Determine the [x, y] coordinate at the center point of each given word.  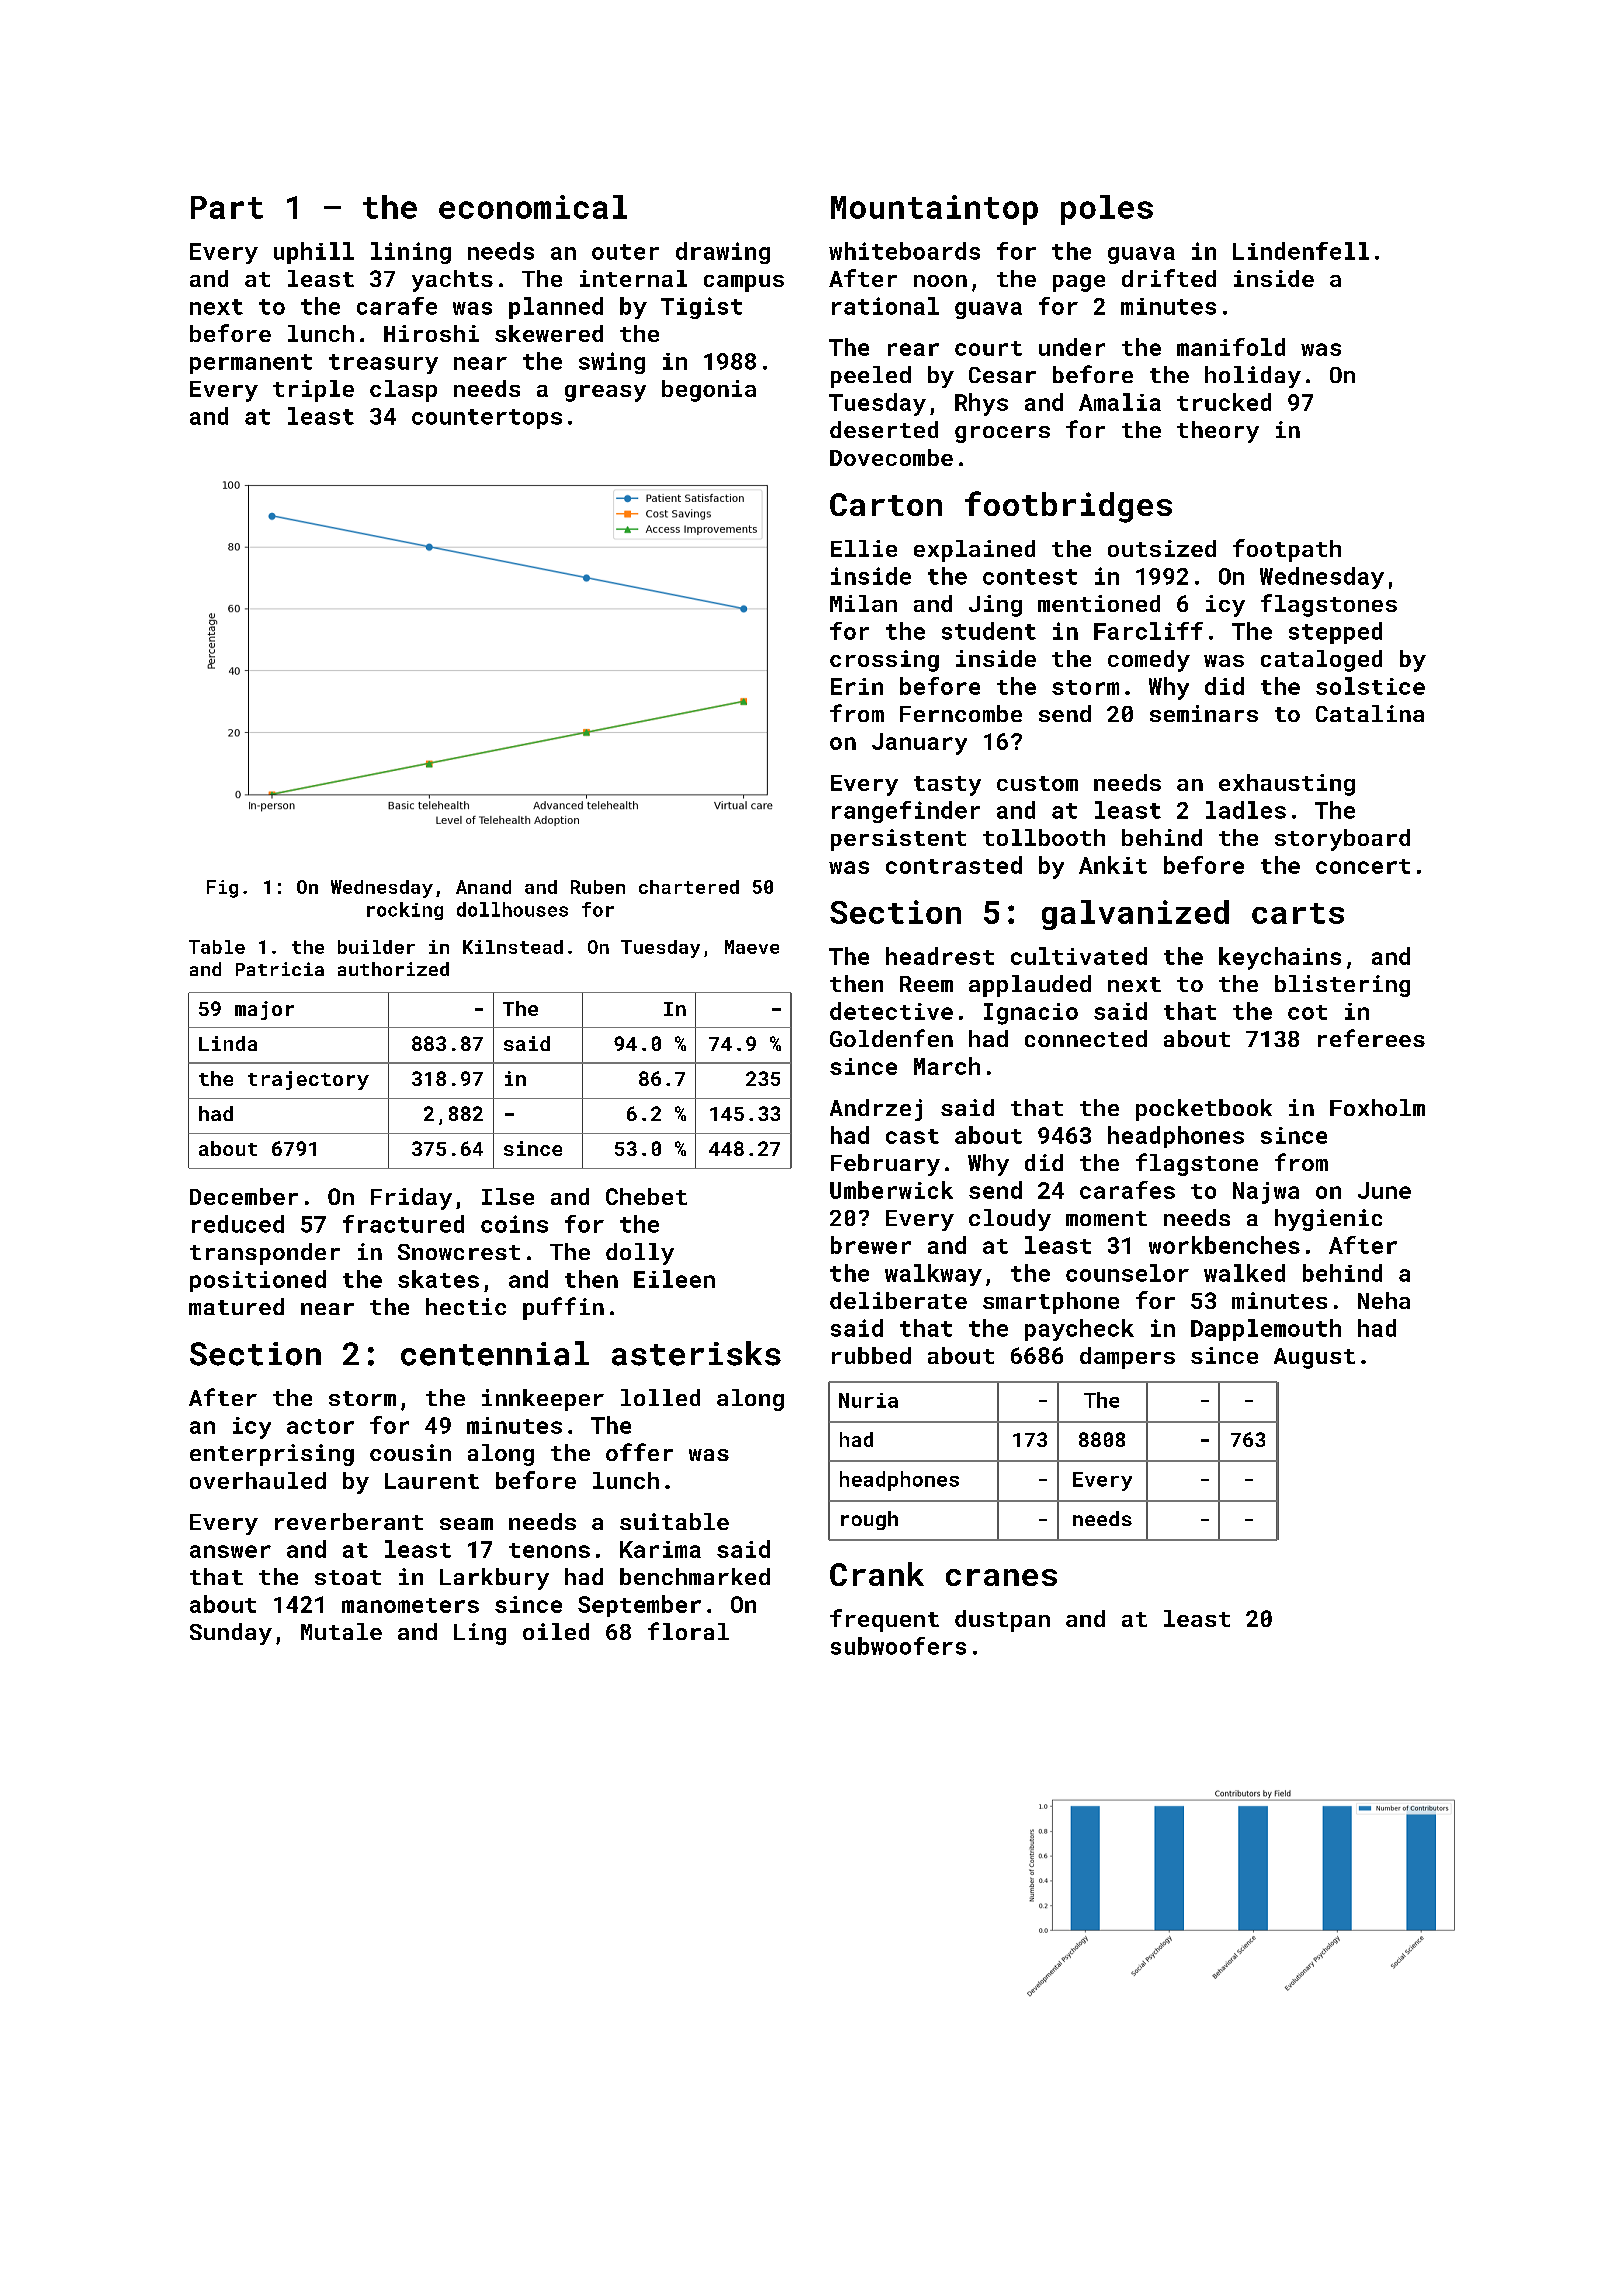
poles [1107, 210]
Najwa [1266, 1193]
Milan [863, 603]
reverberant [349, 1521]
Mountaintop [934, 210]
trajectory [308, 1080]
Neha [1384, 1300]
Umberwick [891, 1190]
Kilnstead [513, 947]
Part [227, 207]
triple [313, 391]
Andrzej [876, 1110]
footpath [1287, 550]
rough [869, 1520]
